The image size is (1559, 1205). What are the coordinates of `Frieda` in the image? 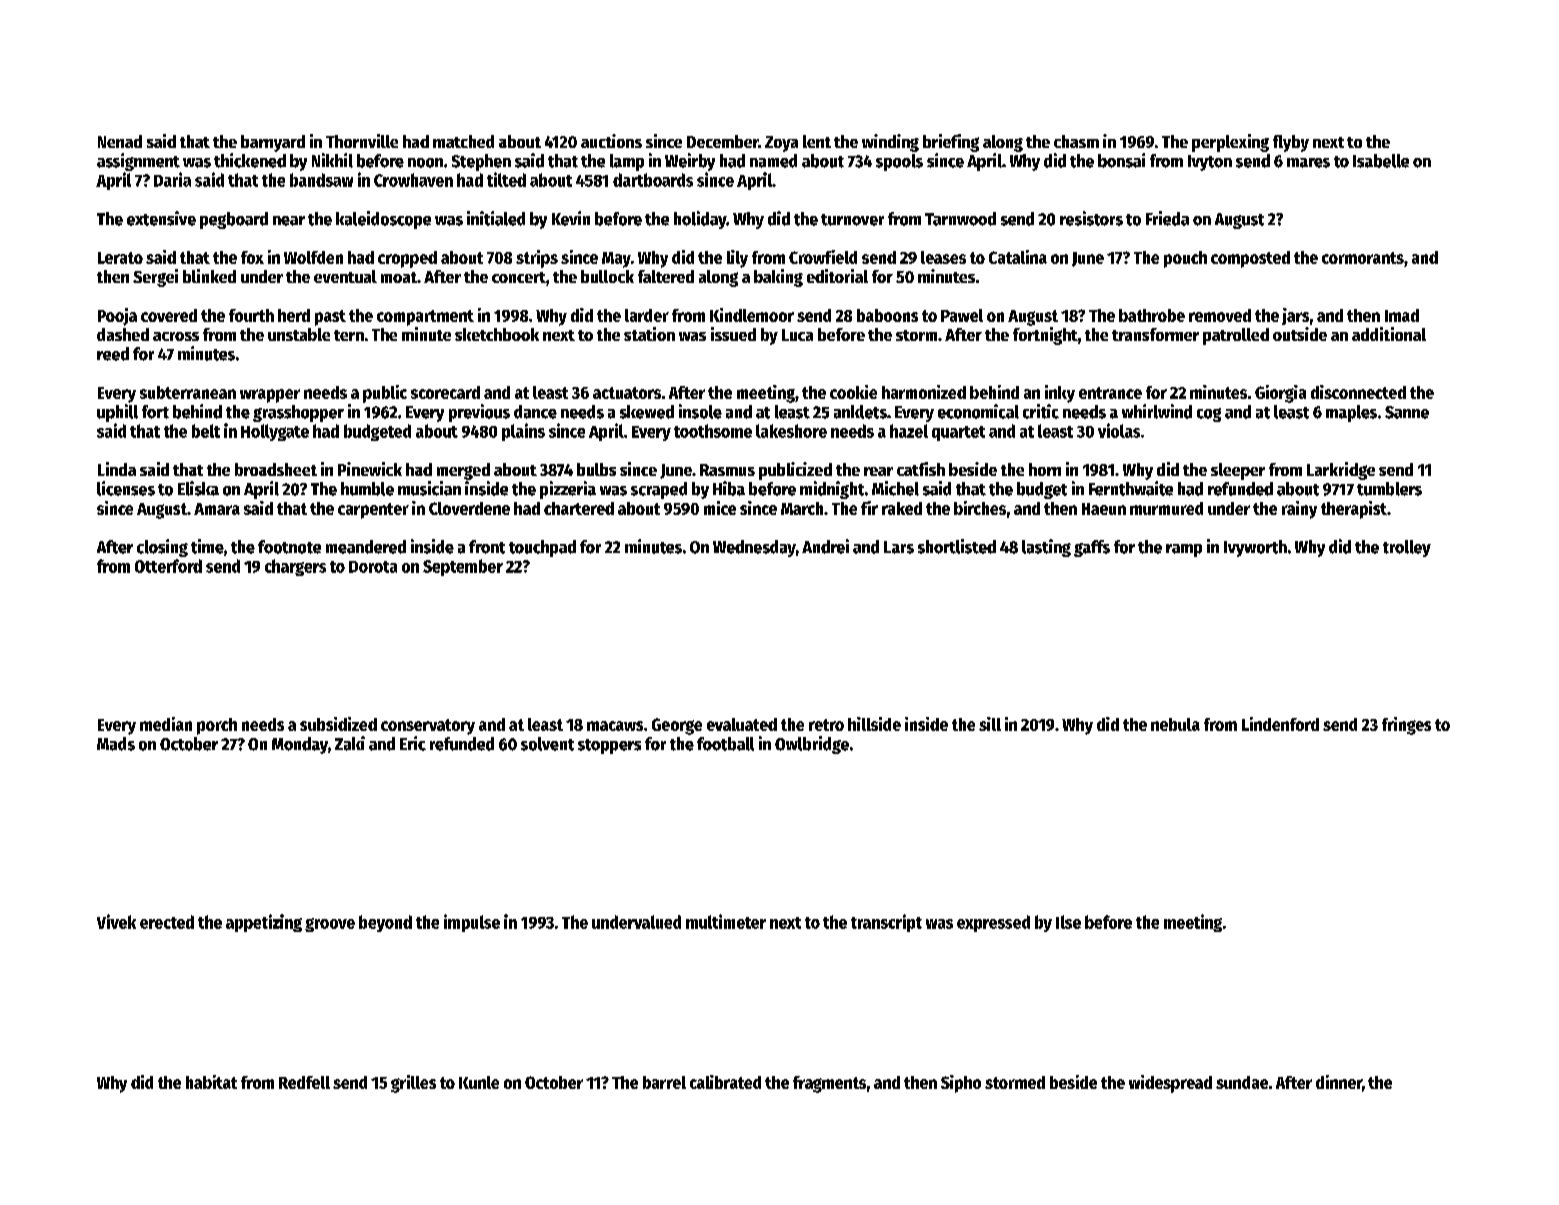 It's located at (1167, 218).
